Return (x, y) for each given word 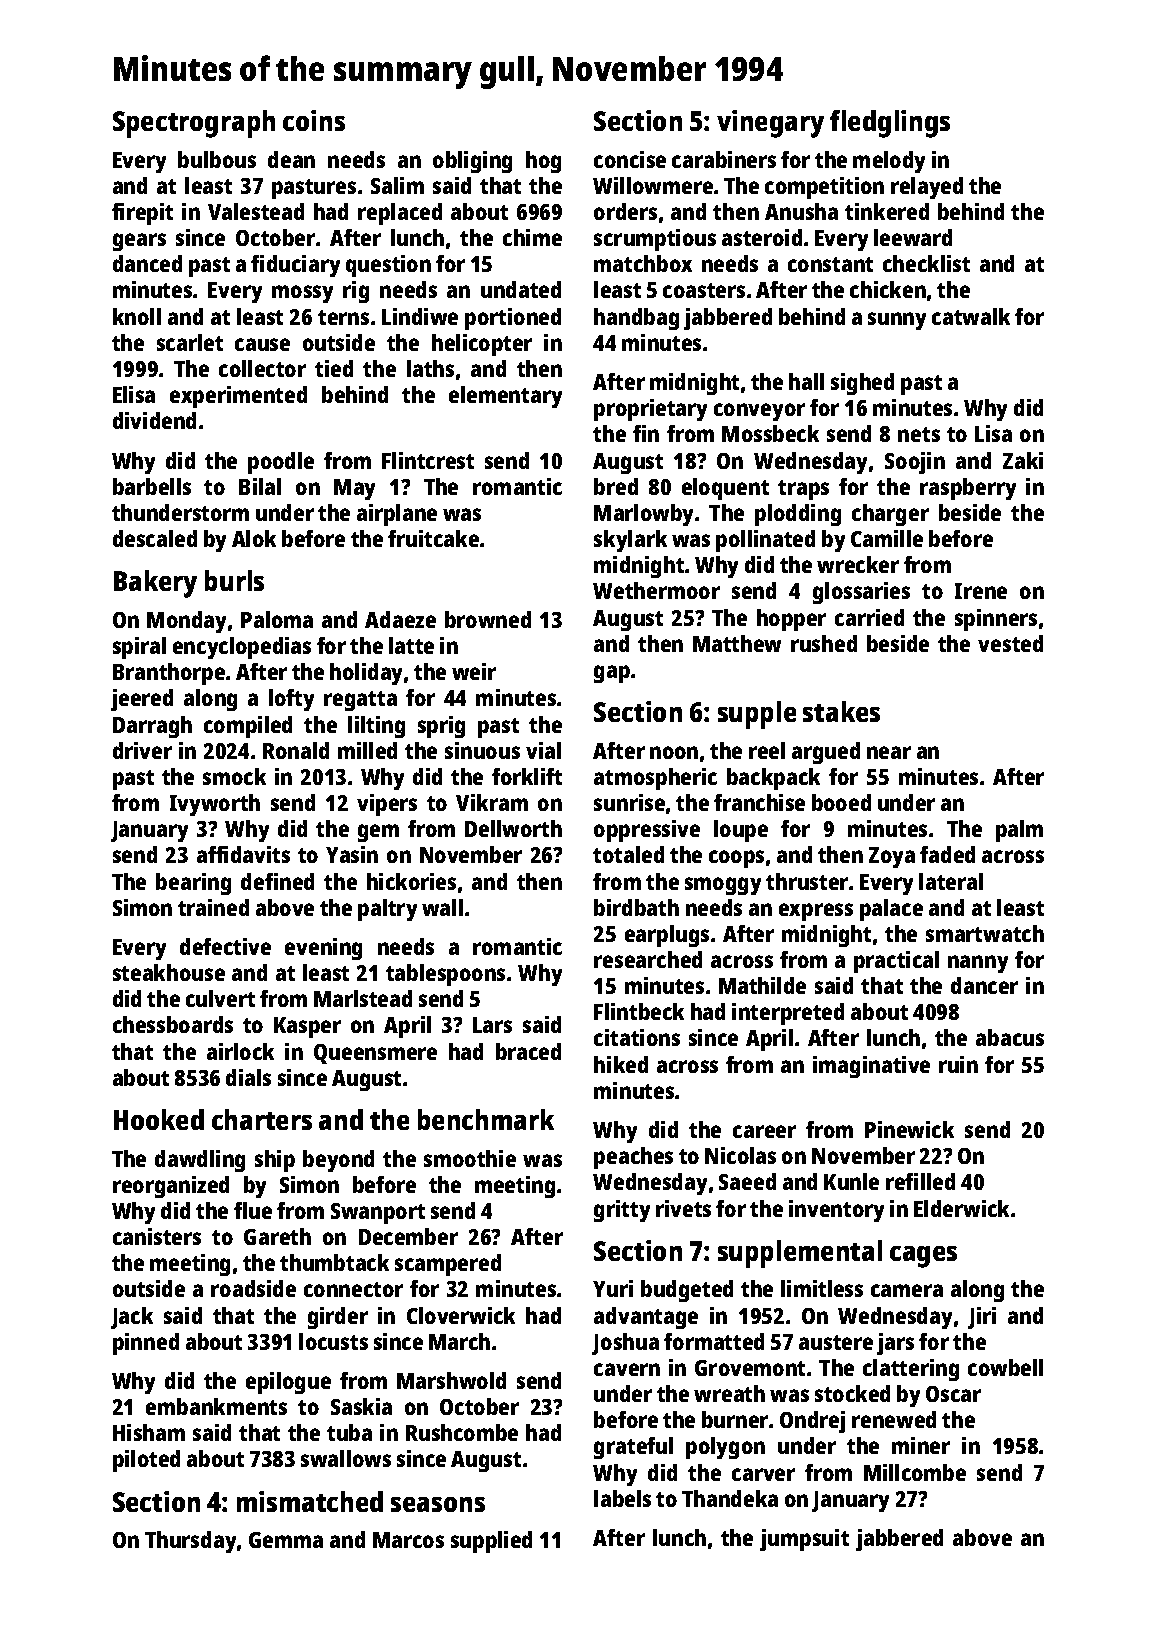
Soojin (915, 463)
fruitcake (433, 538)
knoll (137, 316)
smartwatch (985, 933)
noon (674, 752)
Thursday (190, 1542)
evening (323, 949)
